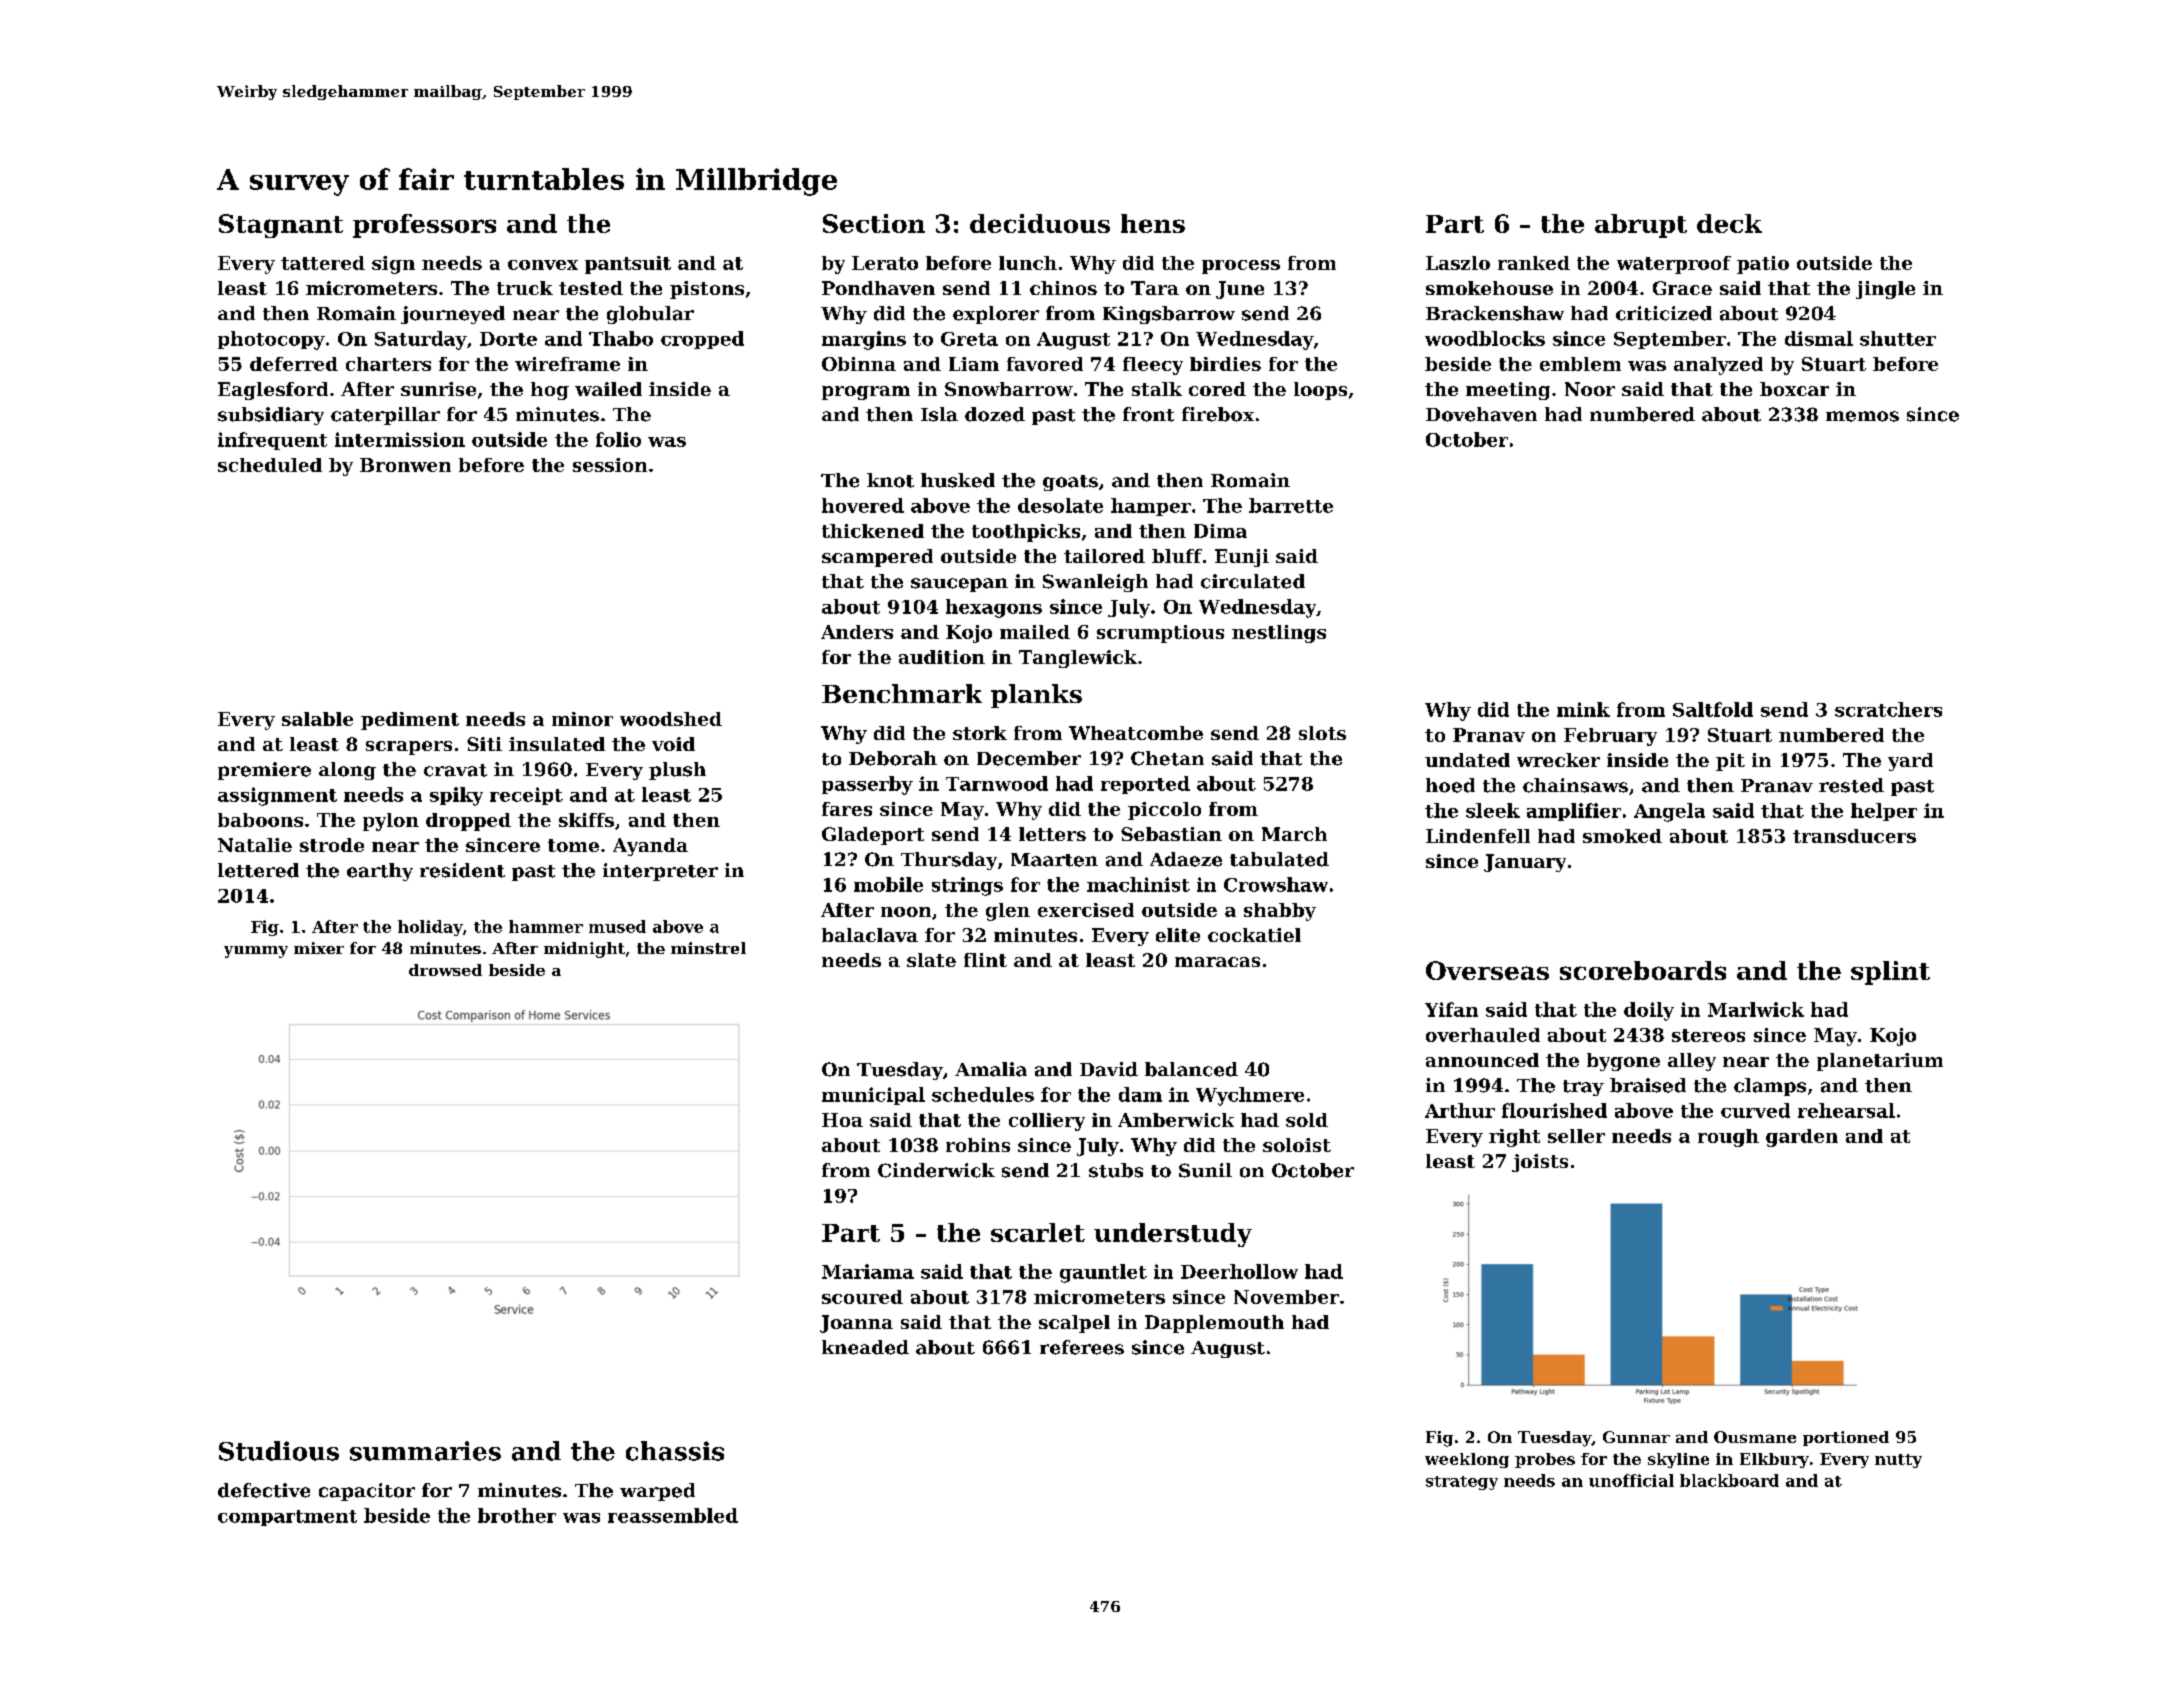 This page has width=2178, height=1683. Describe the element at coordinates (1890, 973) in the page. I see `splint` at that location.
